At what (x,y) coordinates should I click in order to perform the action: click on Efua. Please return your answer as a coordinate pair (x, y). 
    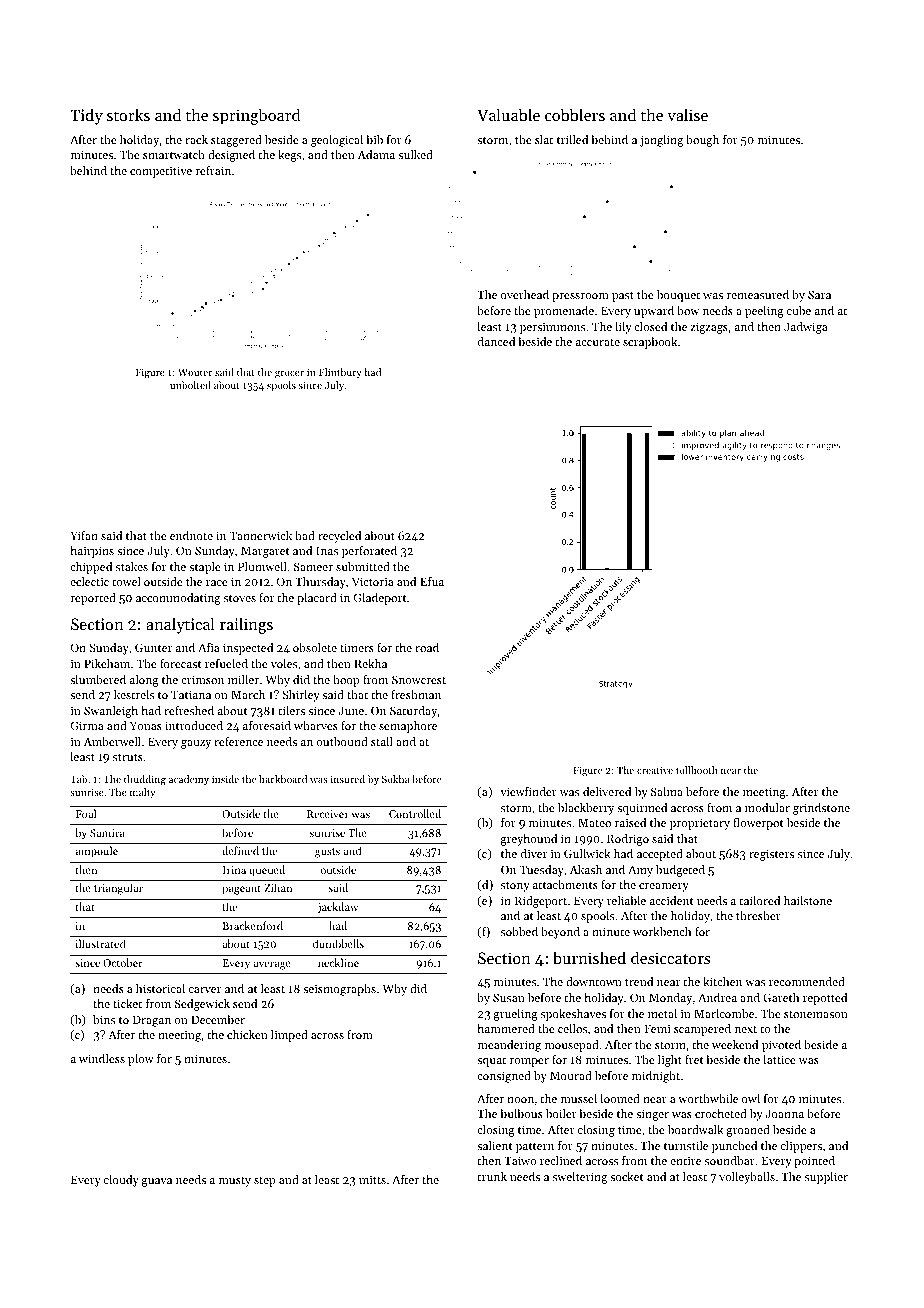
    Looking at the image, I should click on (432, 581).
